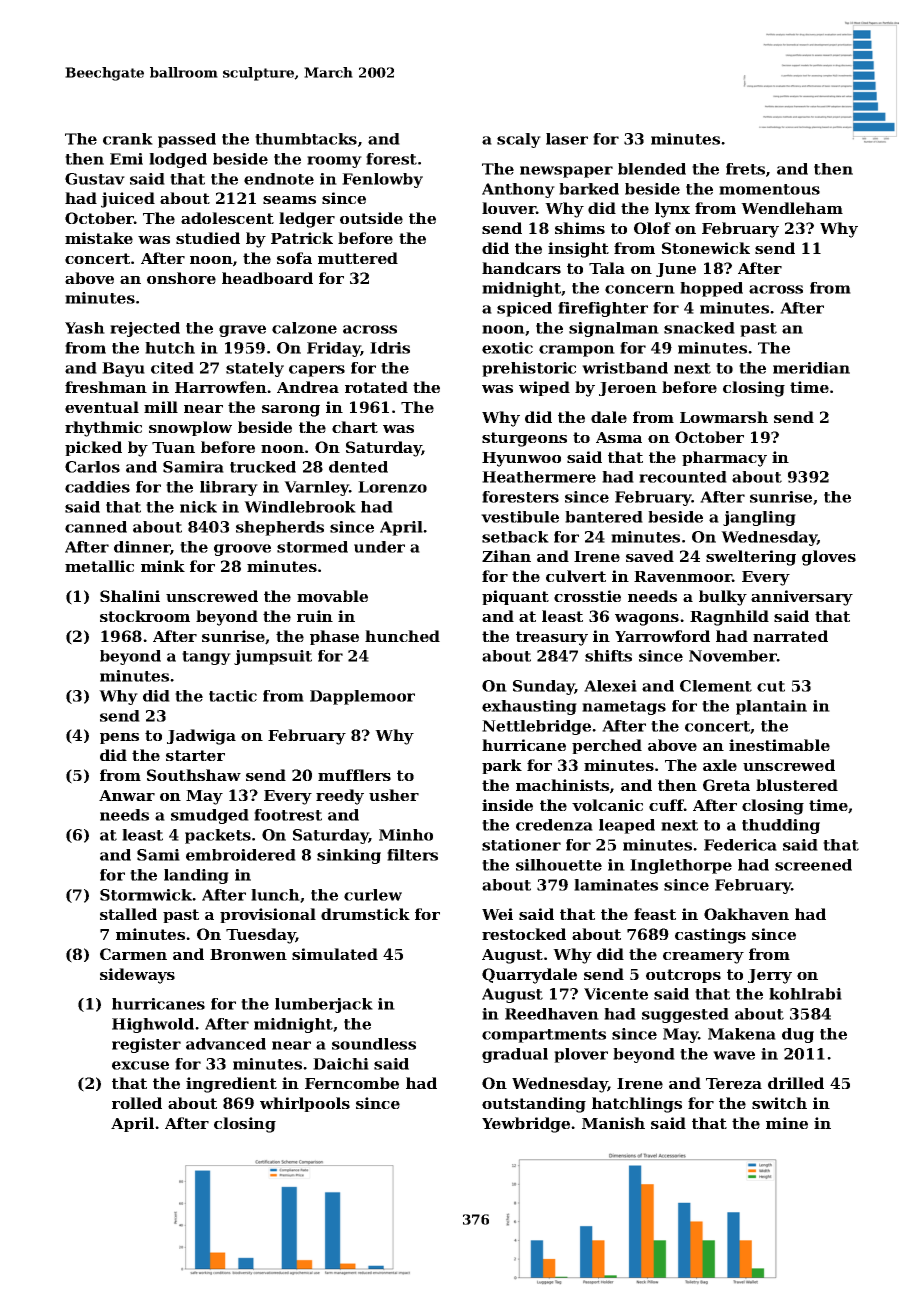 This document has width=924, height=1311. Describe the element at coordinates (233, 696) in the document. I see `tactic` at that location.
